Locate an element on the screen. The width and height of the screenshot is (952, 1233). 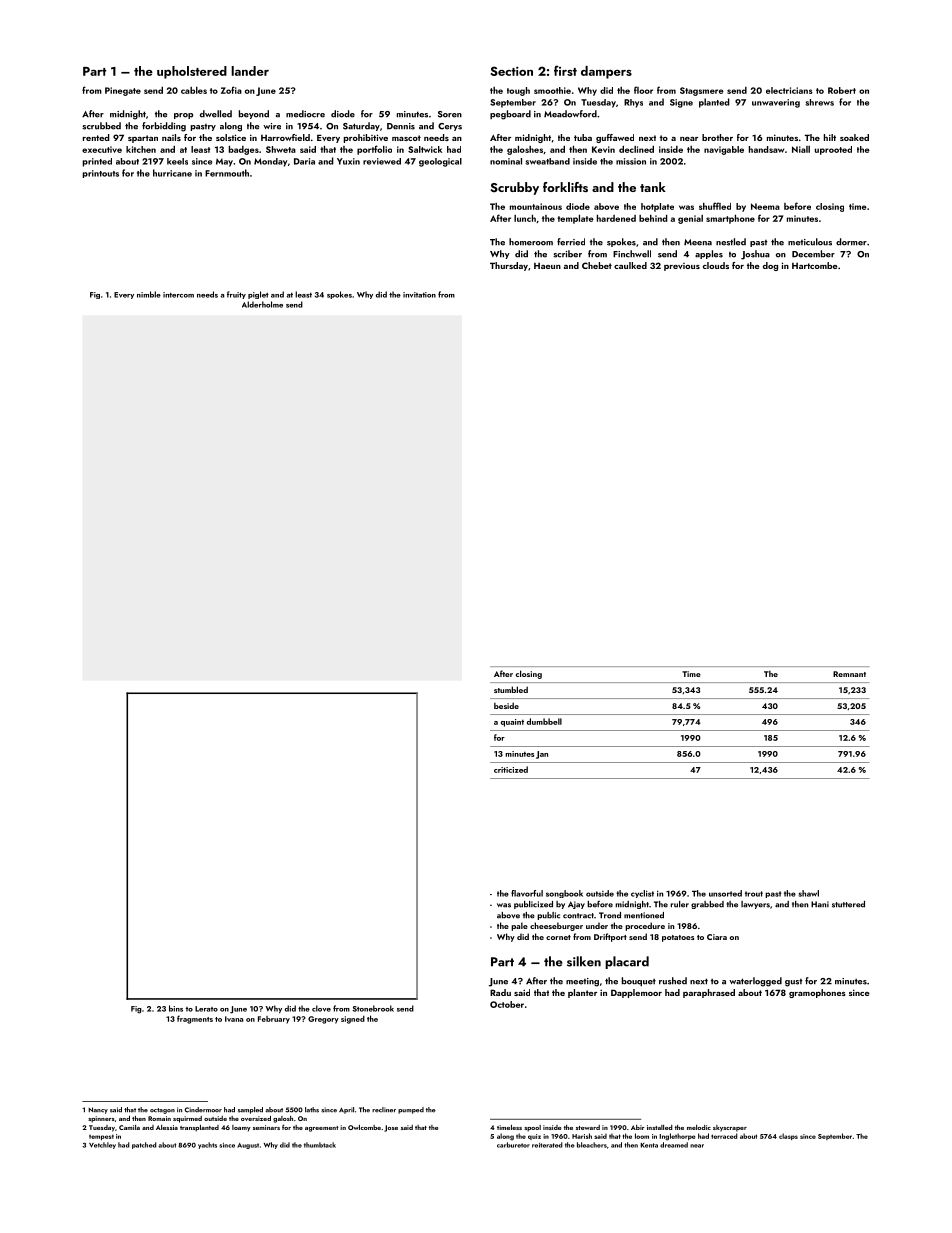
upholstered is located at coordinates (192, 72).
